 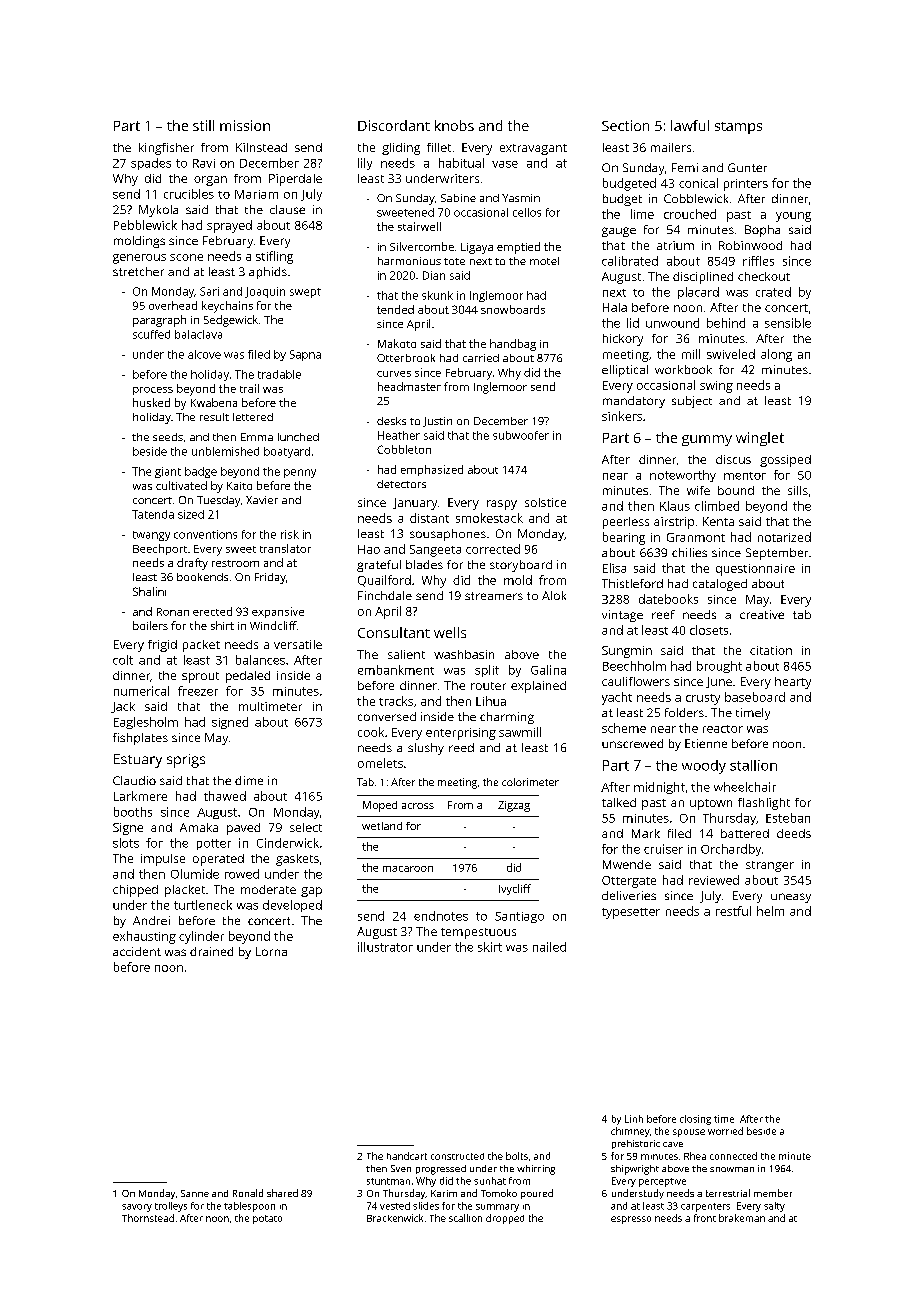 What do you see at coordinates (784, 537) in the screenshot?
I see `notarized` at bounding box center [784, 537].
